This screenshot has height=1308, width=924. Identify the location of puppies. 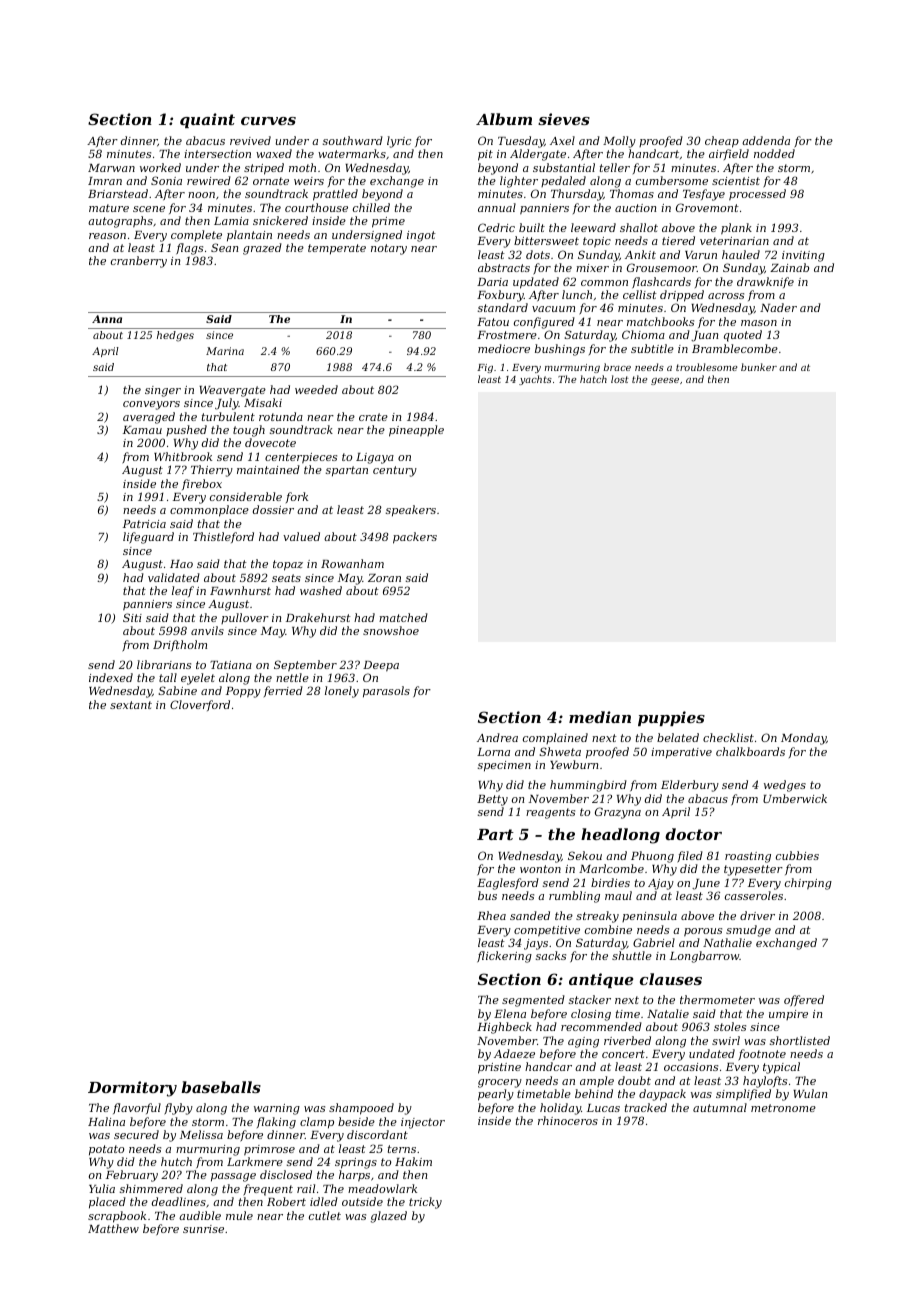
(671, 718).
